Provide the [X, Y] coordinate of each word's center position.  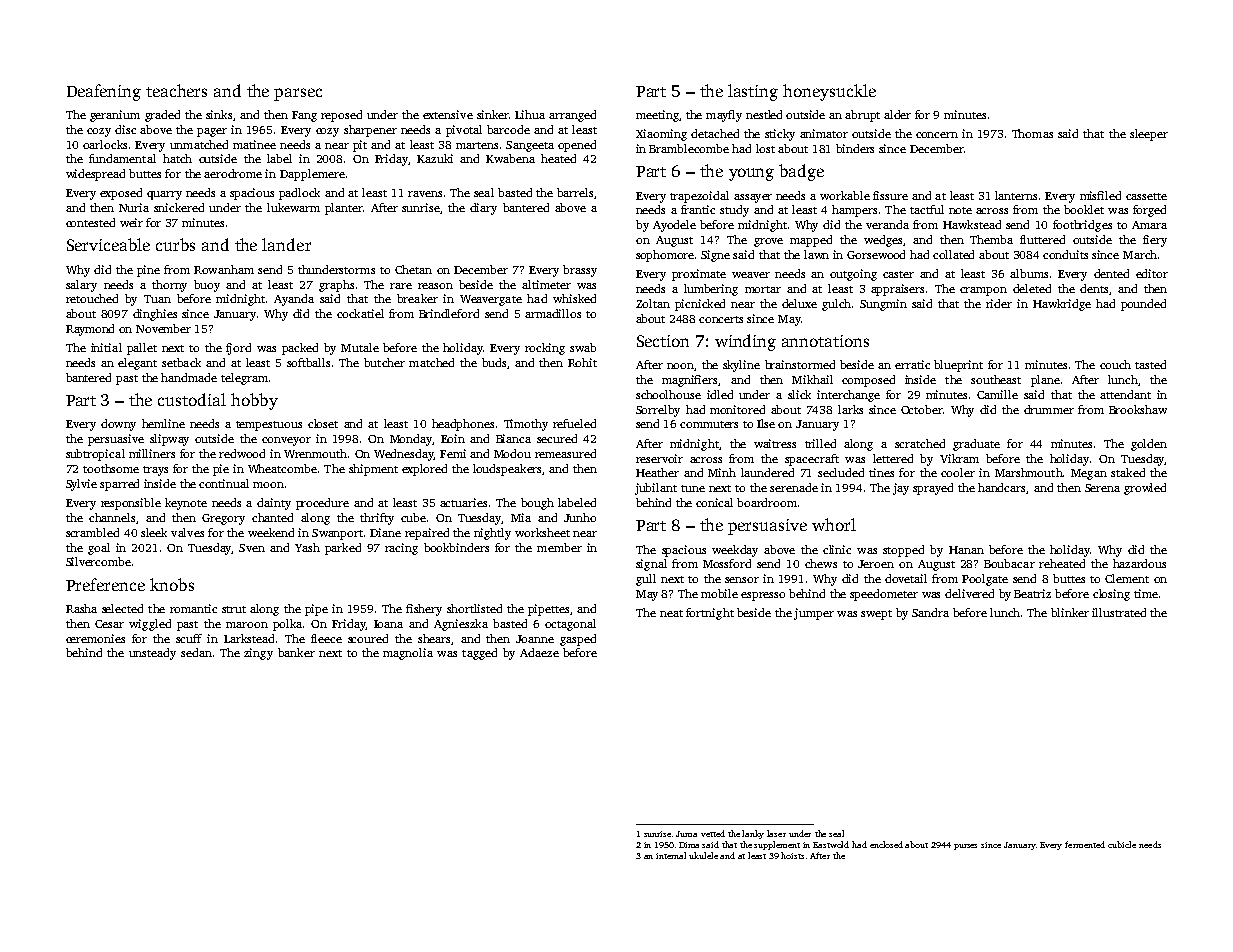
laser [776, 833]
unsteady [152, 654]
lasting [753, 92]
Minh [722, 472]
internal [671, 855]
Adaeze [539, 652]
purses [965, 847]
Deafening [104, 92]
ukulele [703, 855]
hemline [163, 423]
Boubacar [1009, 563]
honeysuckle [829, 92]
